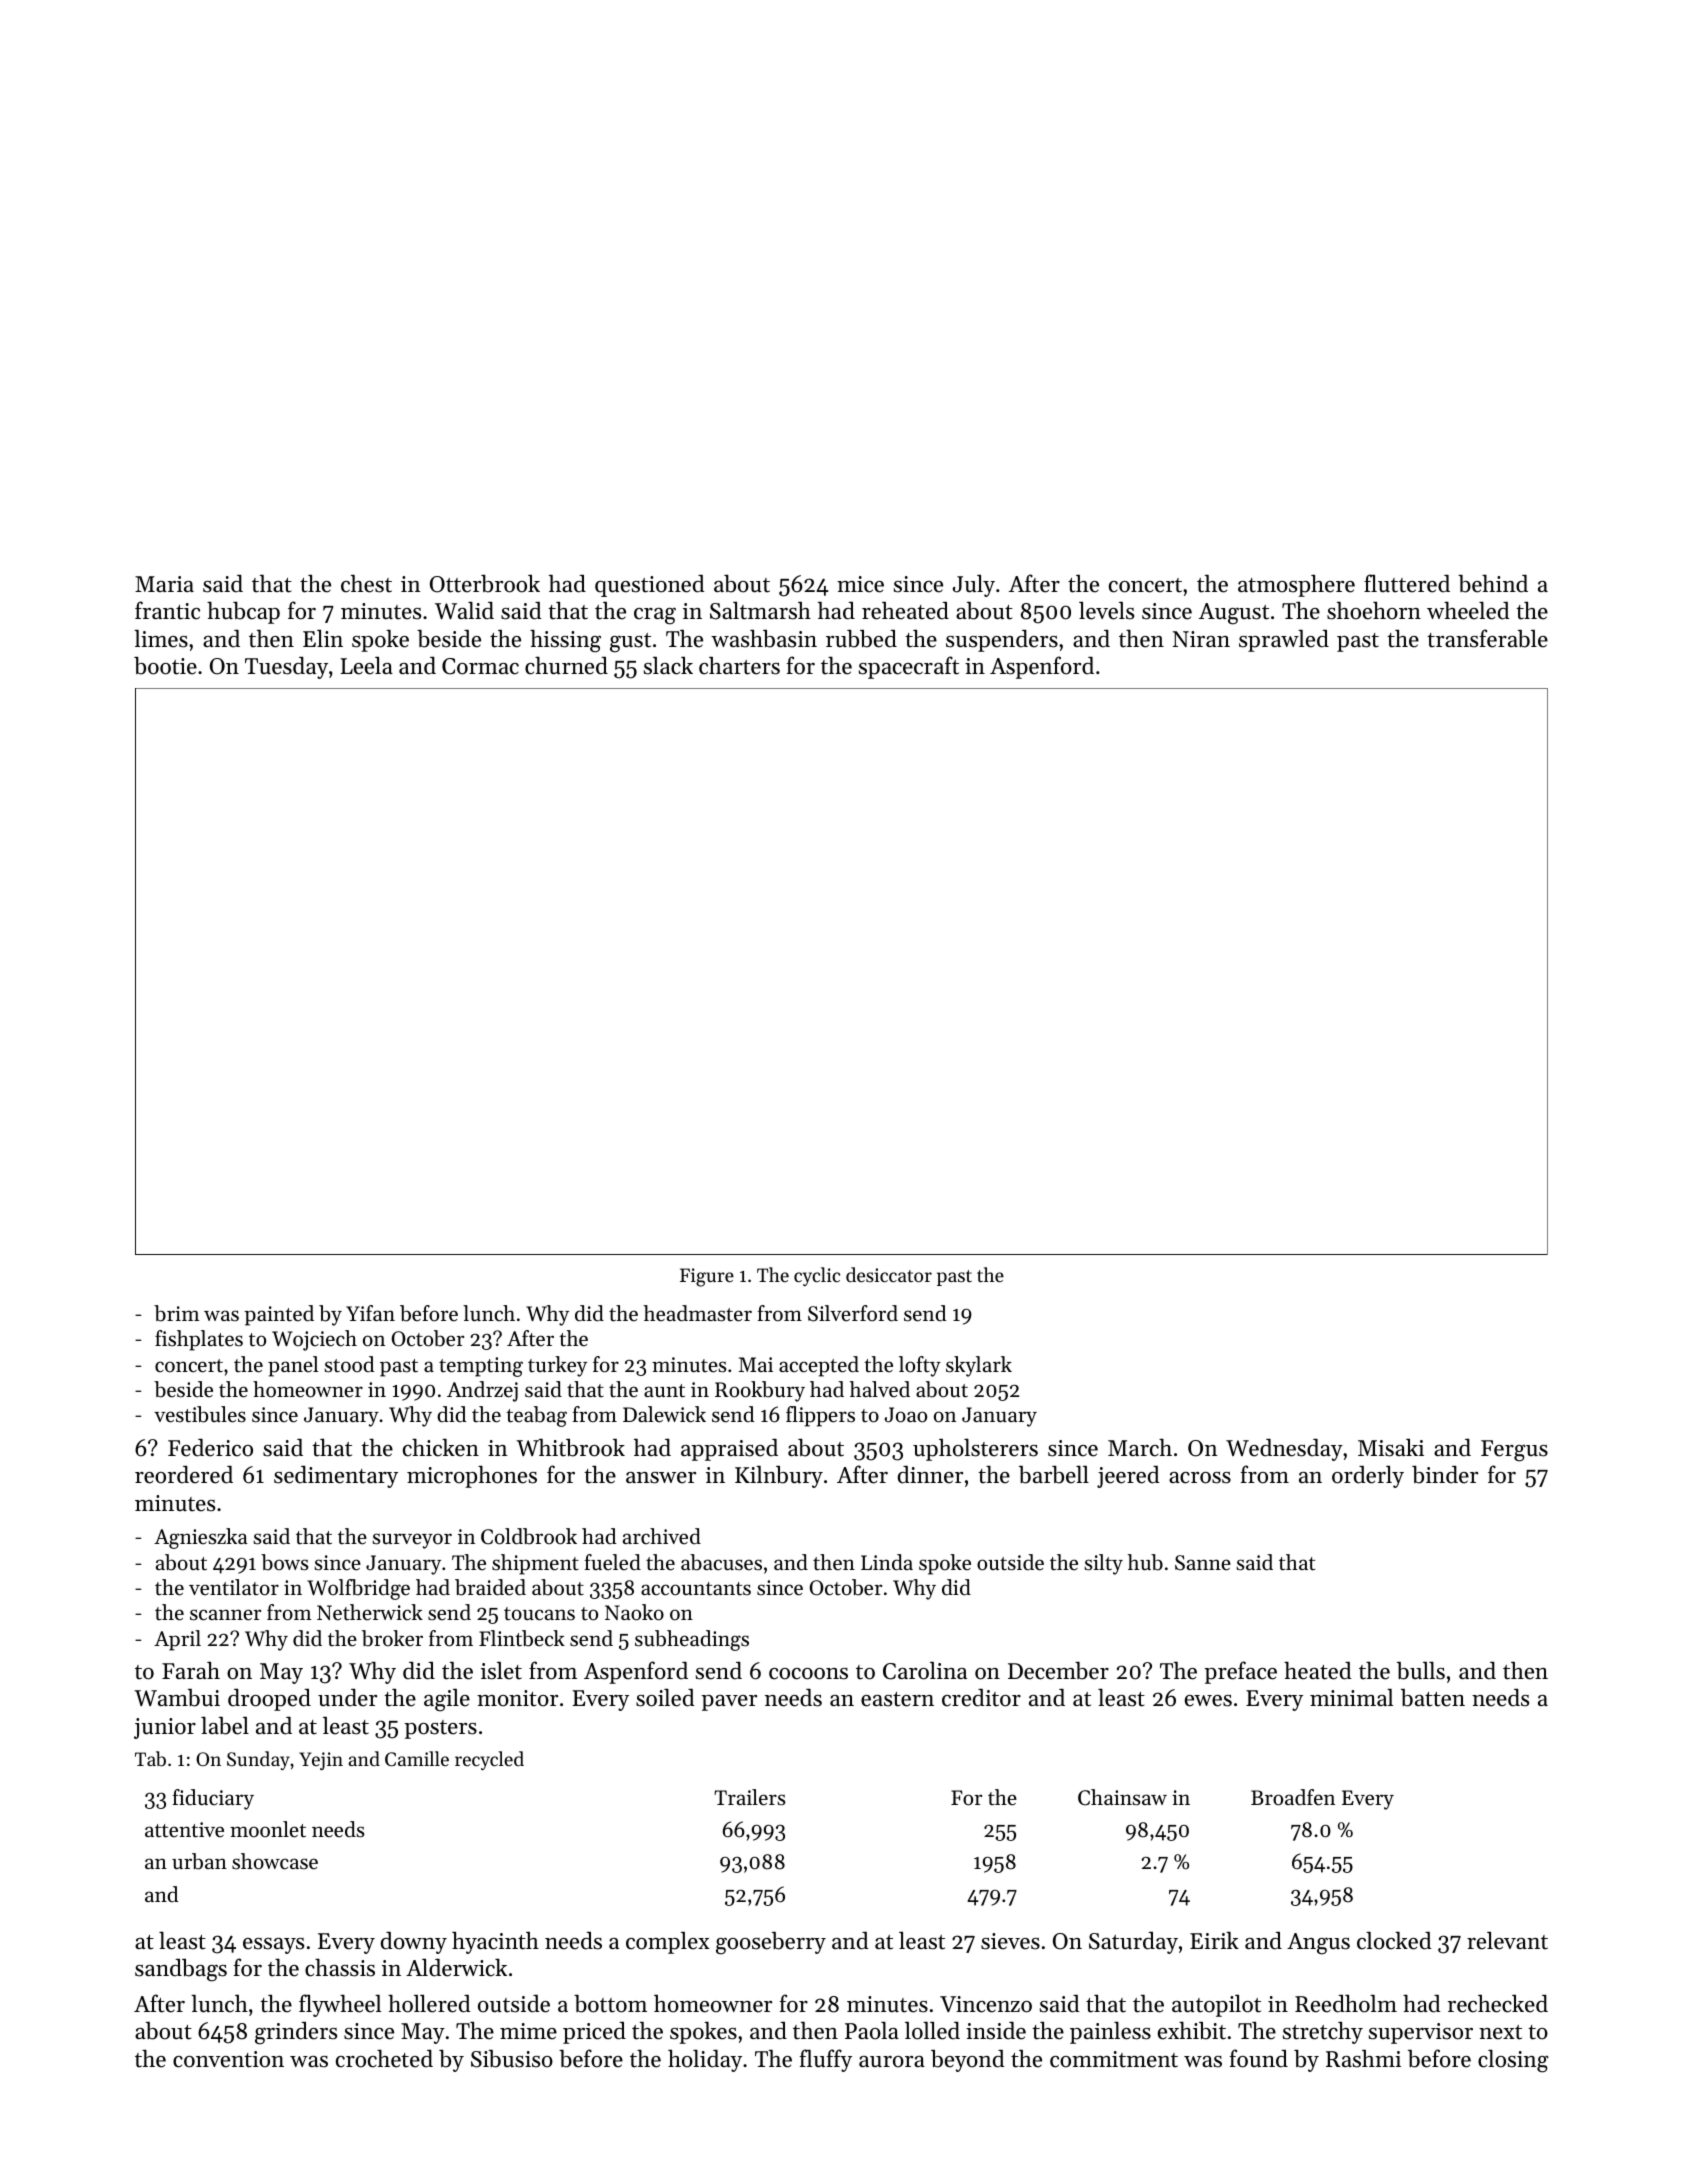 This image has height=2178, width=1683. I want to click on Tuesday, so click(286, 667).
